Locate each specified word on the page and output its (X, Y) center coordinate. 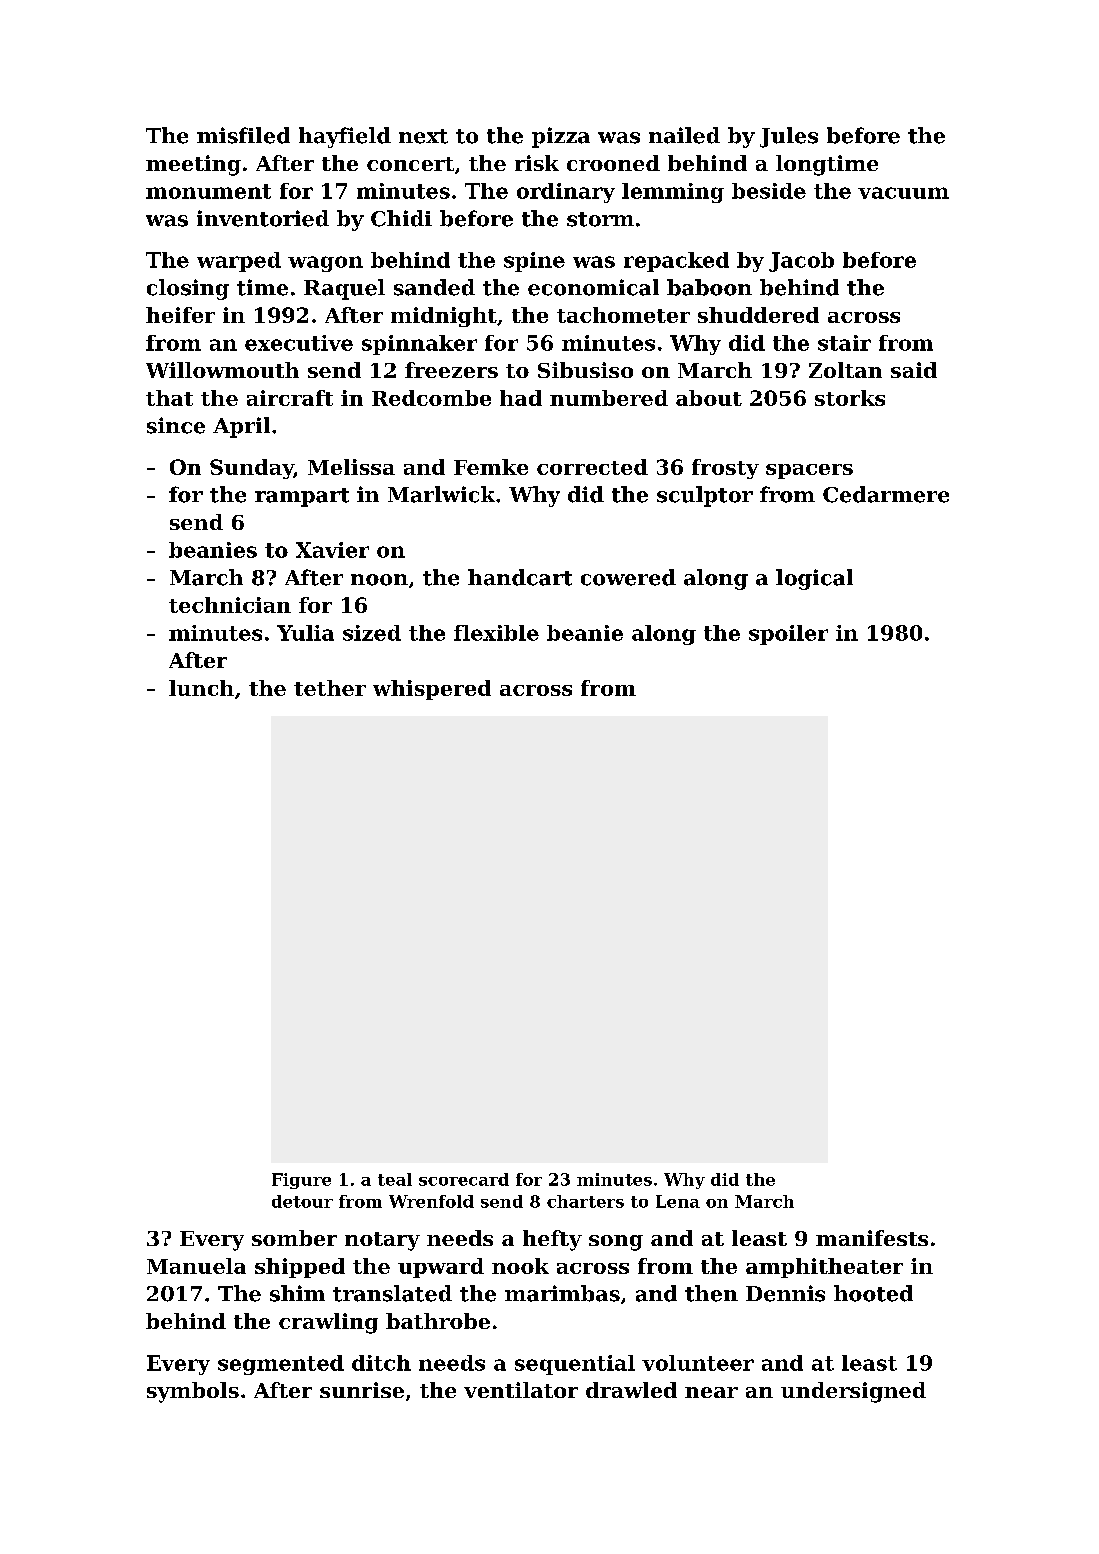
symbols (193, 1392)
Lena (678, 1201)
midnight (444, 317)
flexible (496, 633)
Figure (301, 1181)
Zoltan (845, 370)
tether (330, 688)
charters (585, 1201)
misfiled (243, 135)
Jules (789, 137)
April (241, 427)
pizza (561, 137)
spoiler (788, 635)
